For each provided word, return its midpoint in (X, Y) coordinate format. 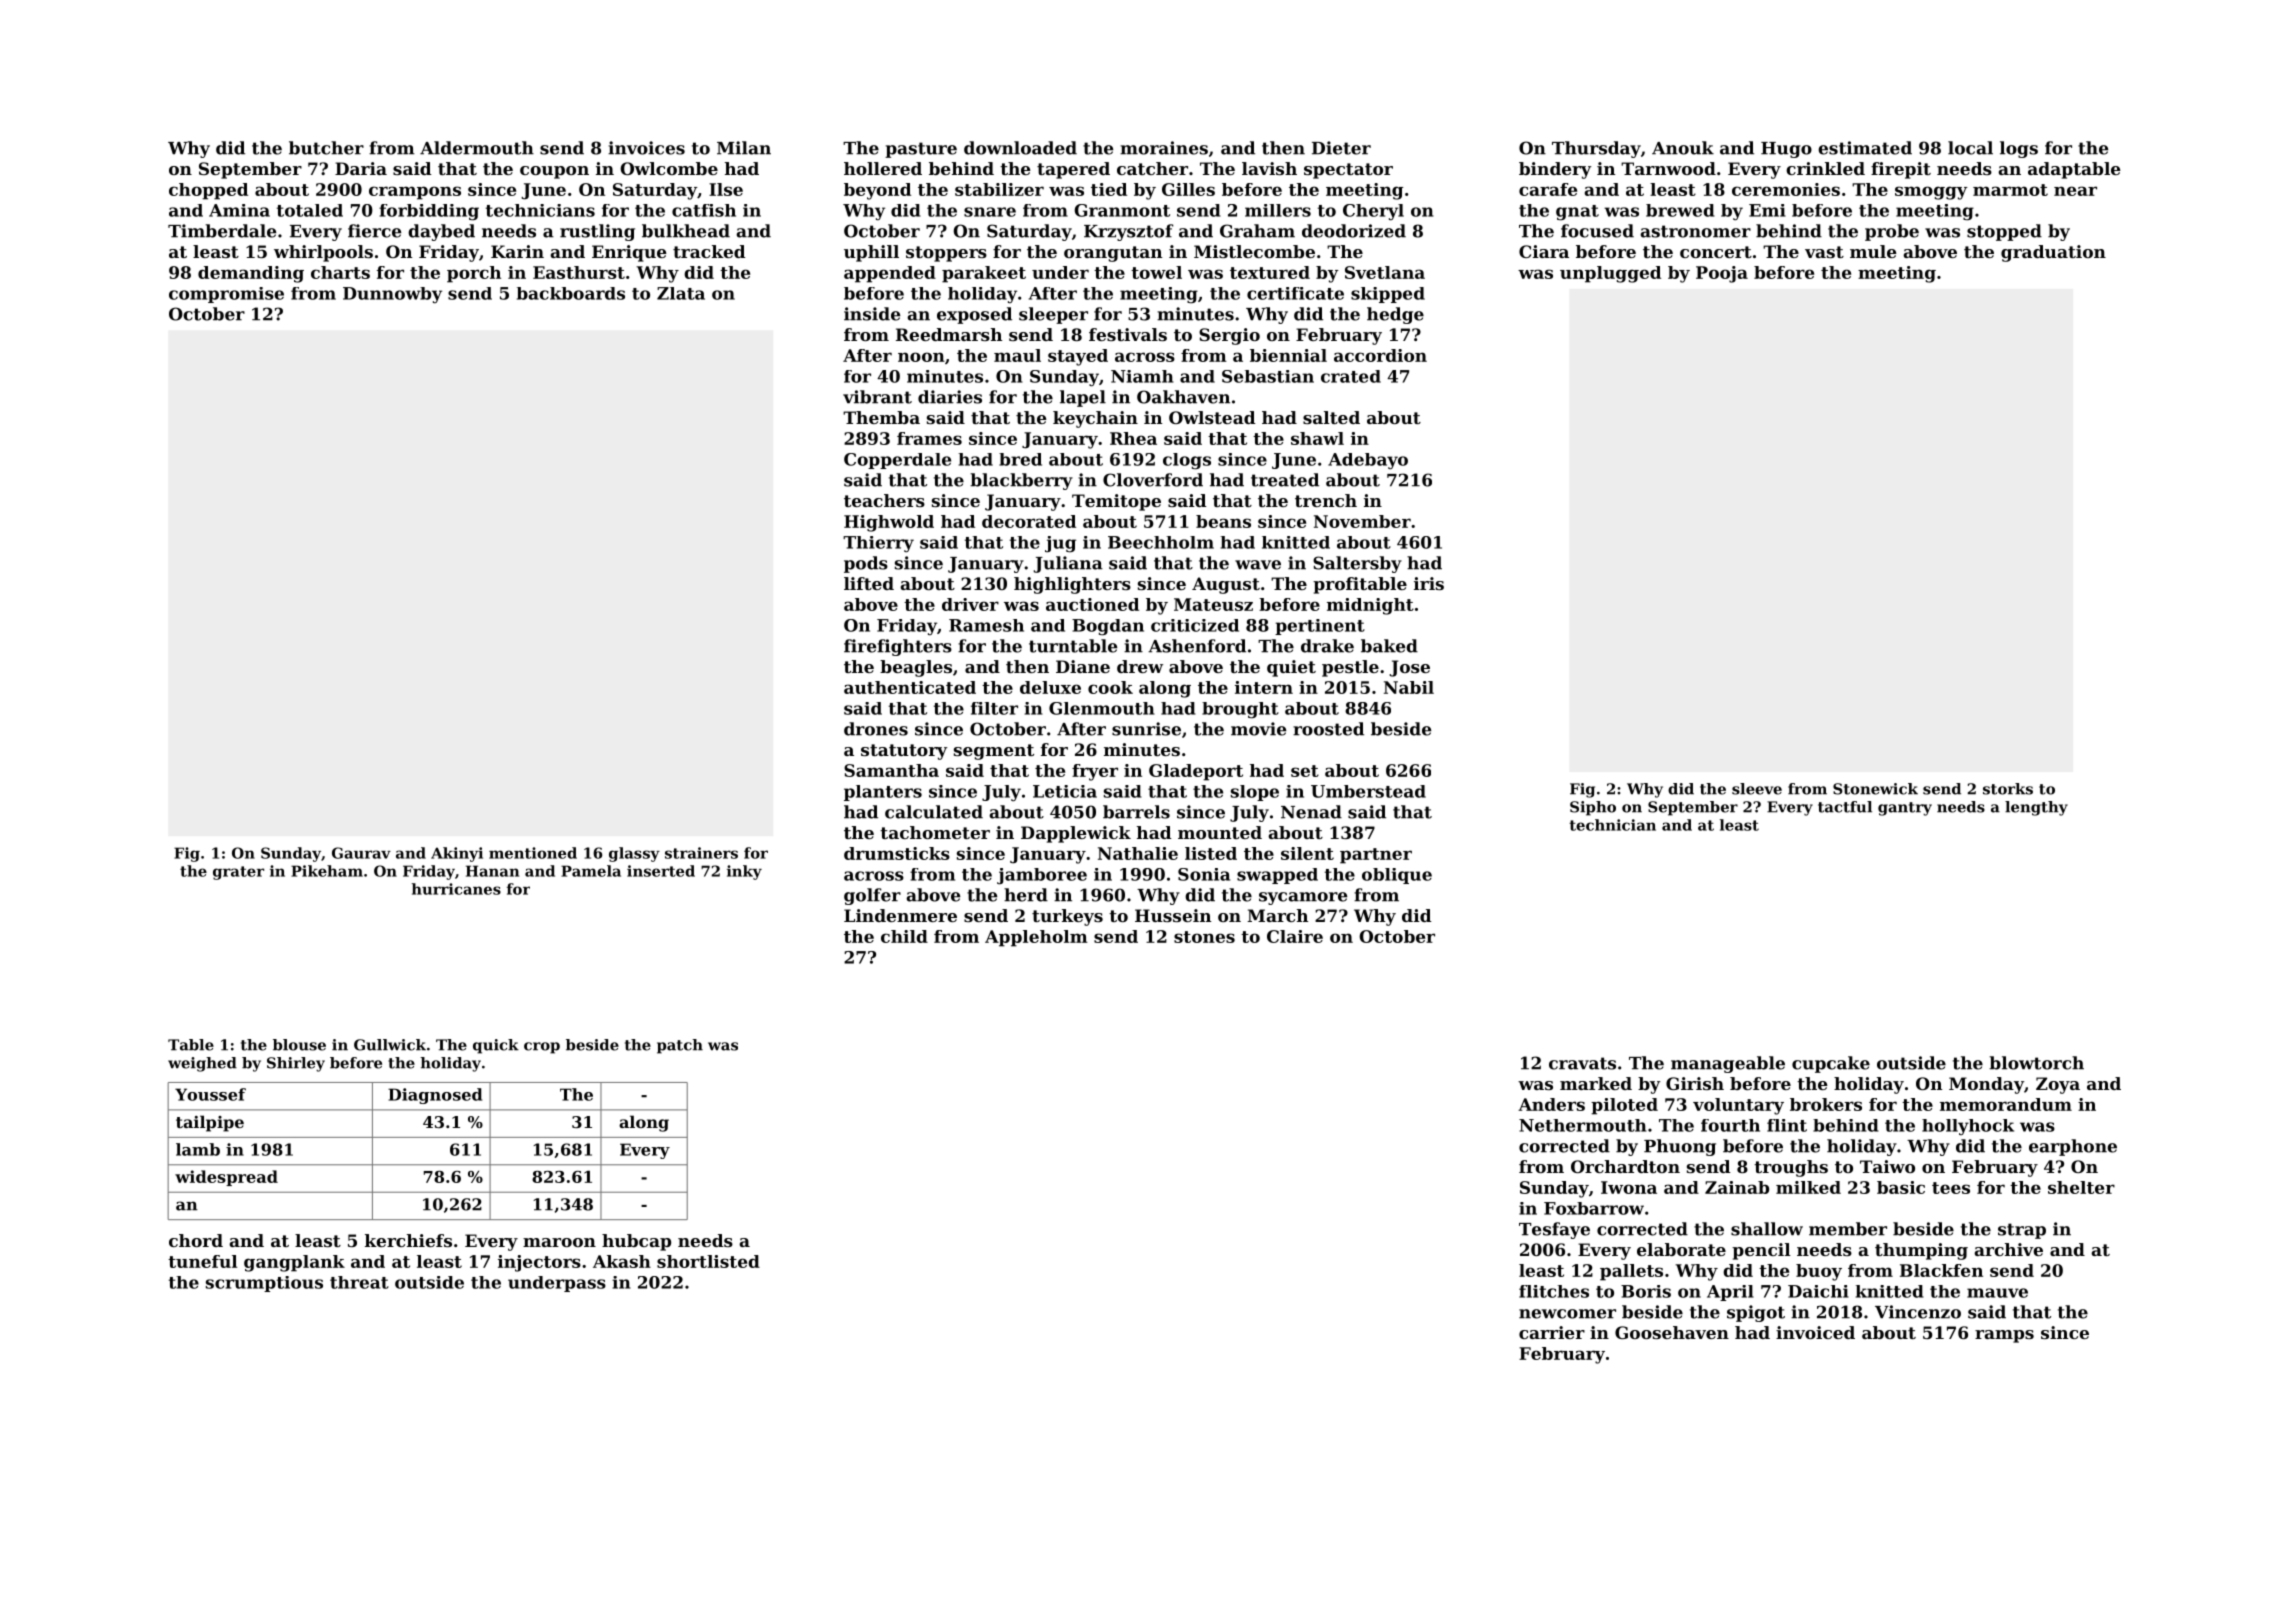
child (904, 936)
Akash (622, 1261)
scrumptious (264, 1284)
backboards (571, 293)
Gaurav (361, 853)
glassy (634, 854)
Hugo (1786, 150)
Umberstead (1368, 791)
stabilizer (999, 189)
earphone (2073, 1147)
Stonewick (1875, 789)
